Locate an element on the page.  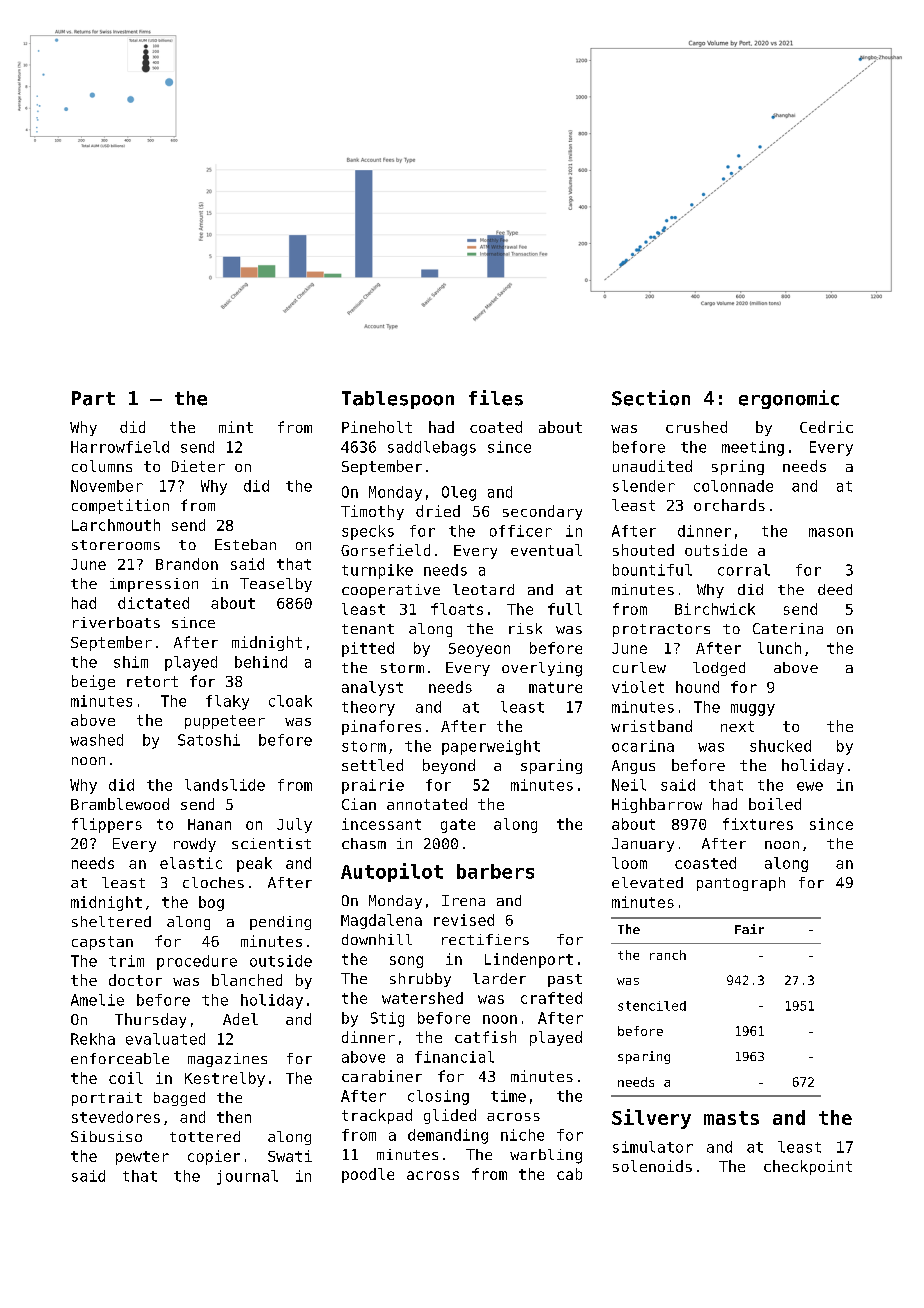
mint is located at coordinates (236, 427).
